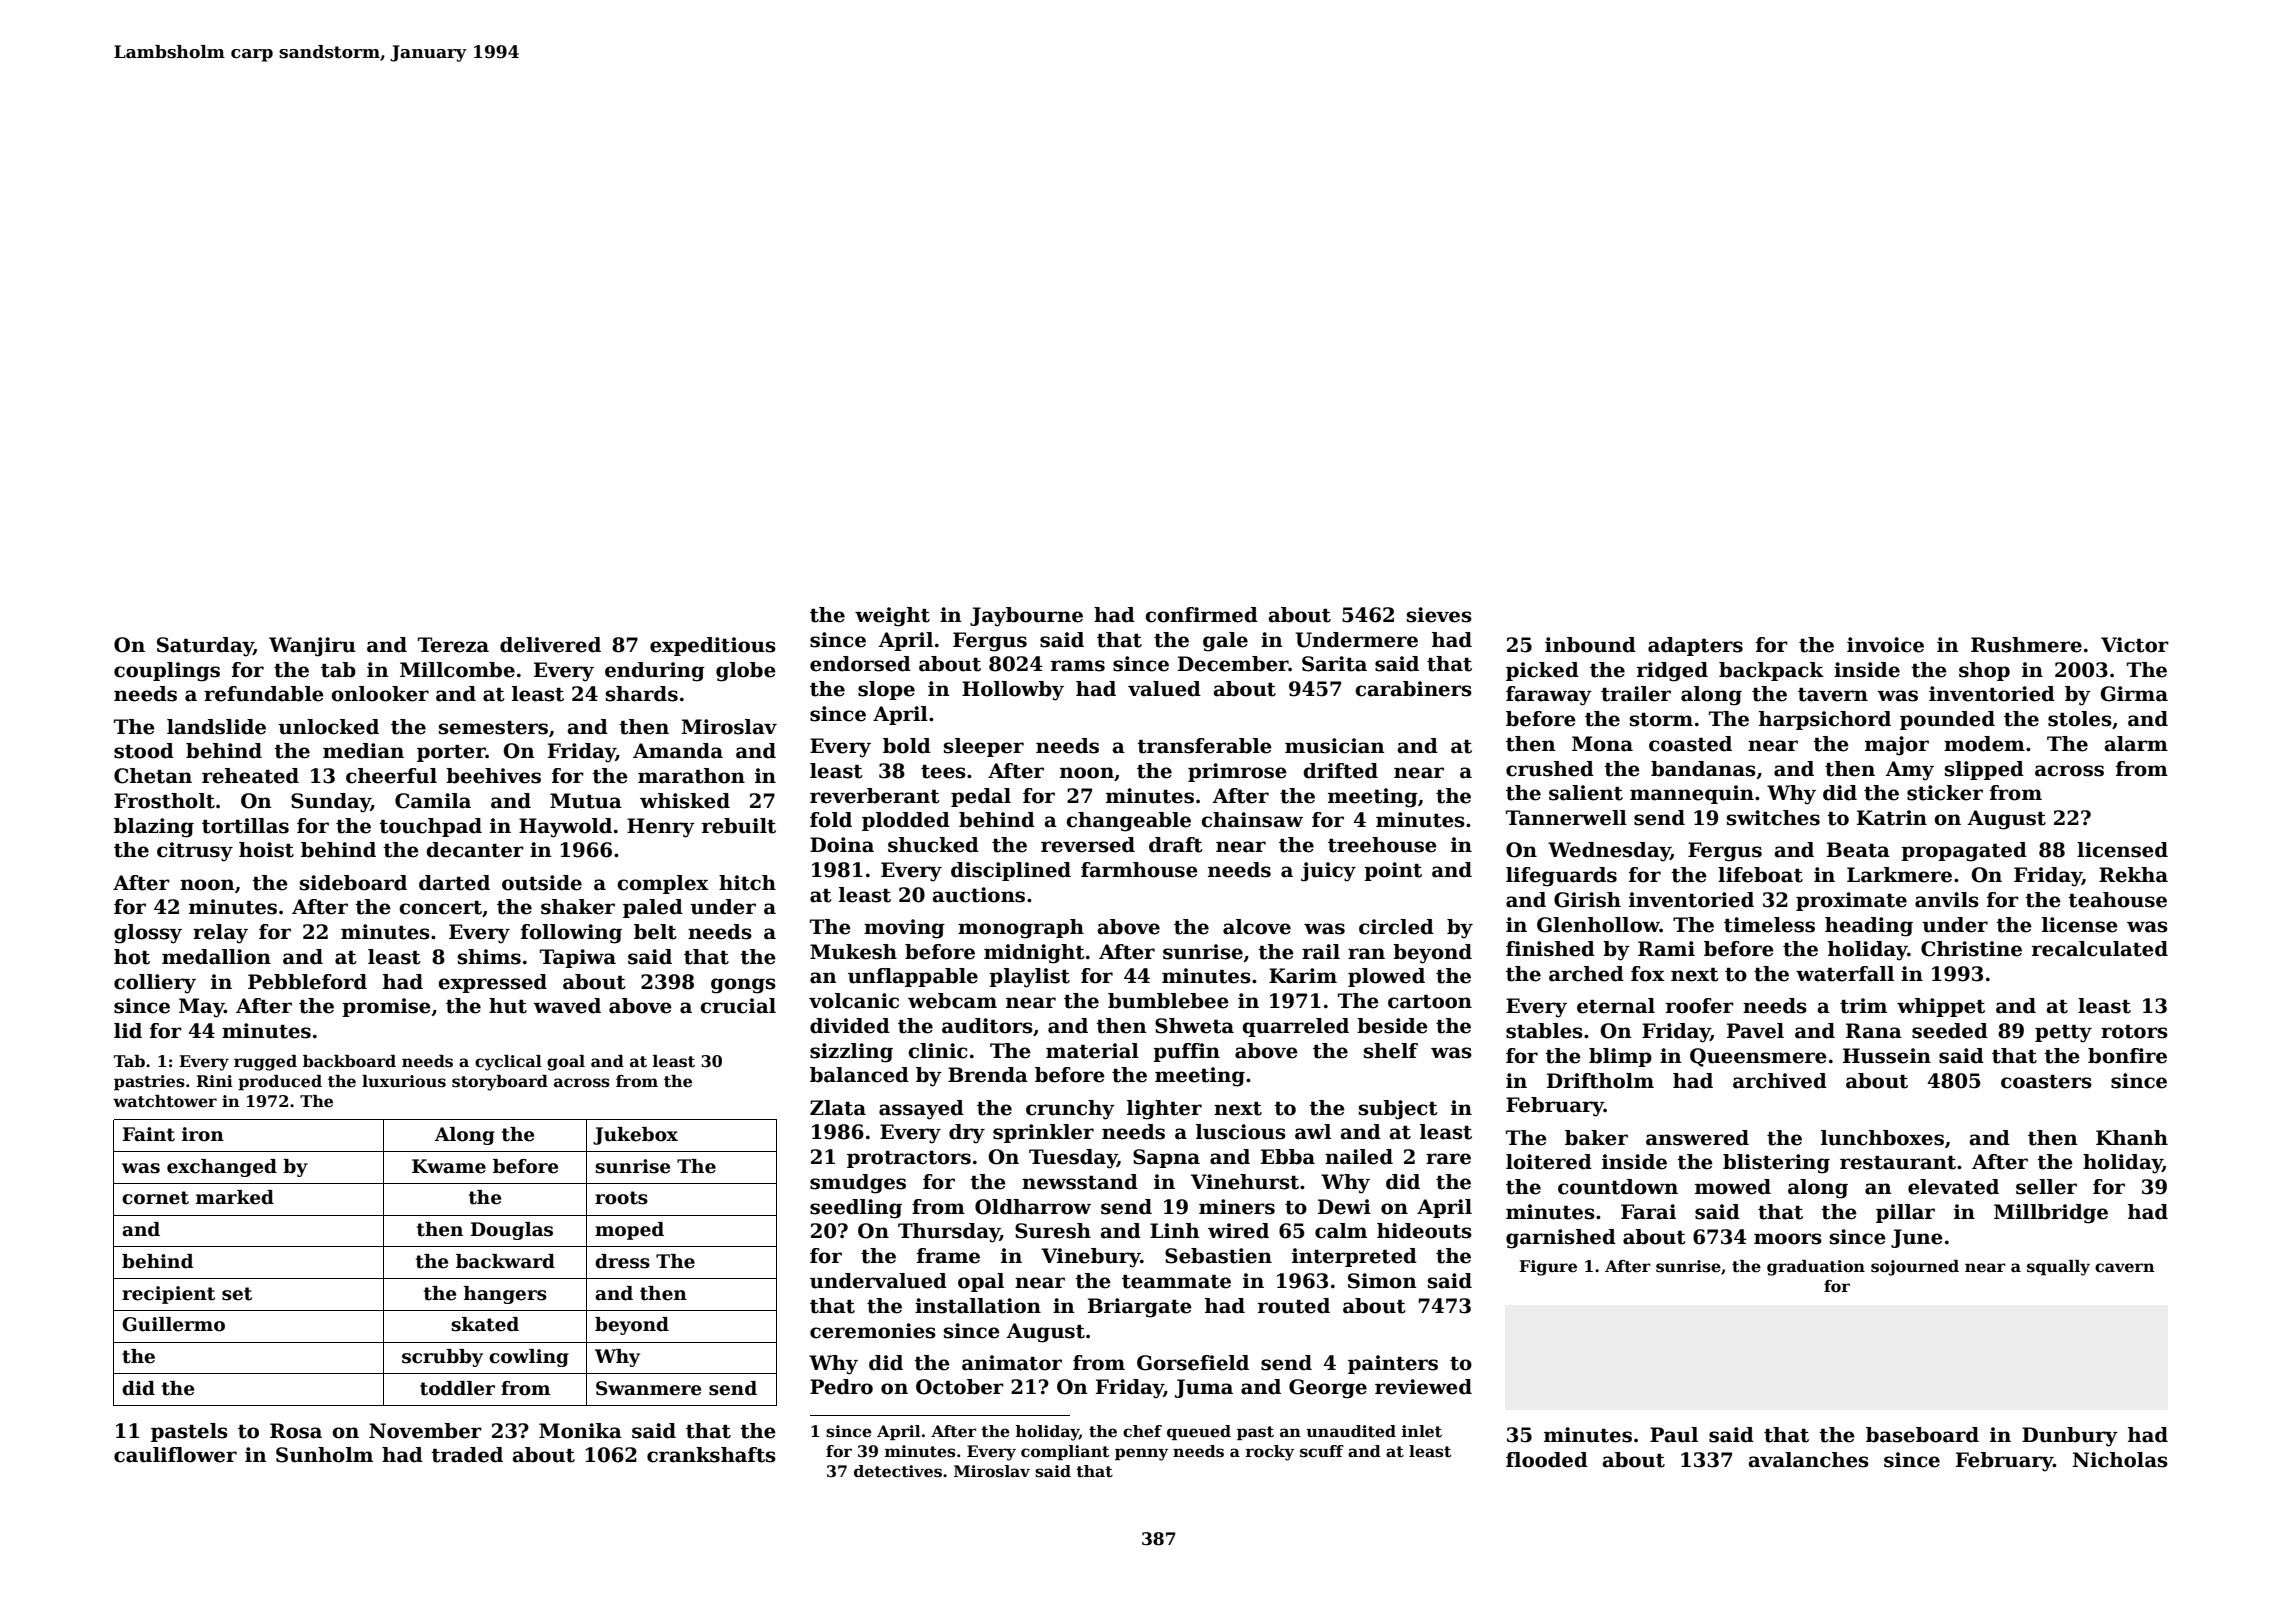 Image resolution: width=2282 pixels, height=1614 pixels. Describe the element at coordinates (1695, 646) in the image. I see `adapters` at that location.
